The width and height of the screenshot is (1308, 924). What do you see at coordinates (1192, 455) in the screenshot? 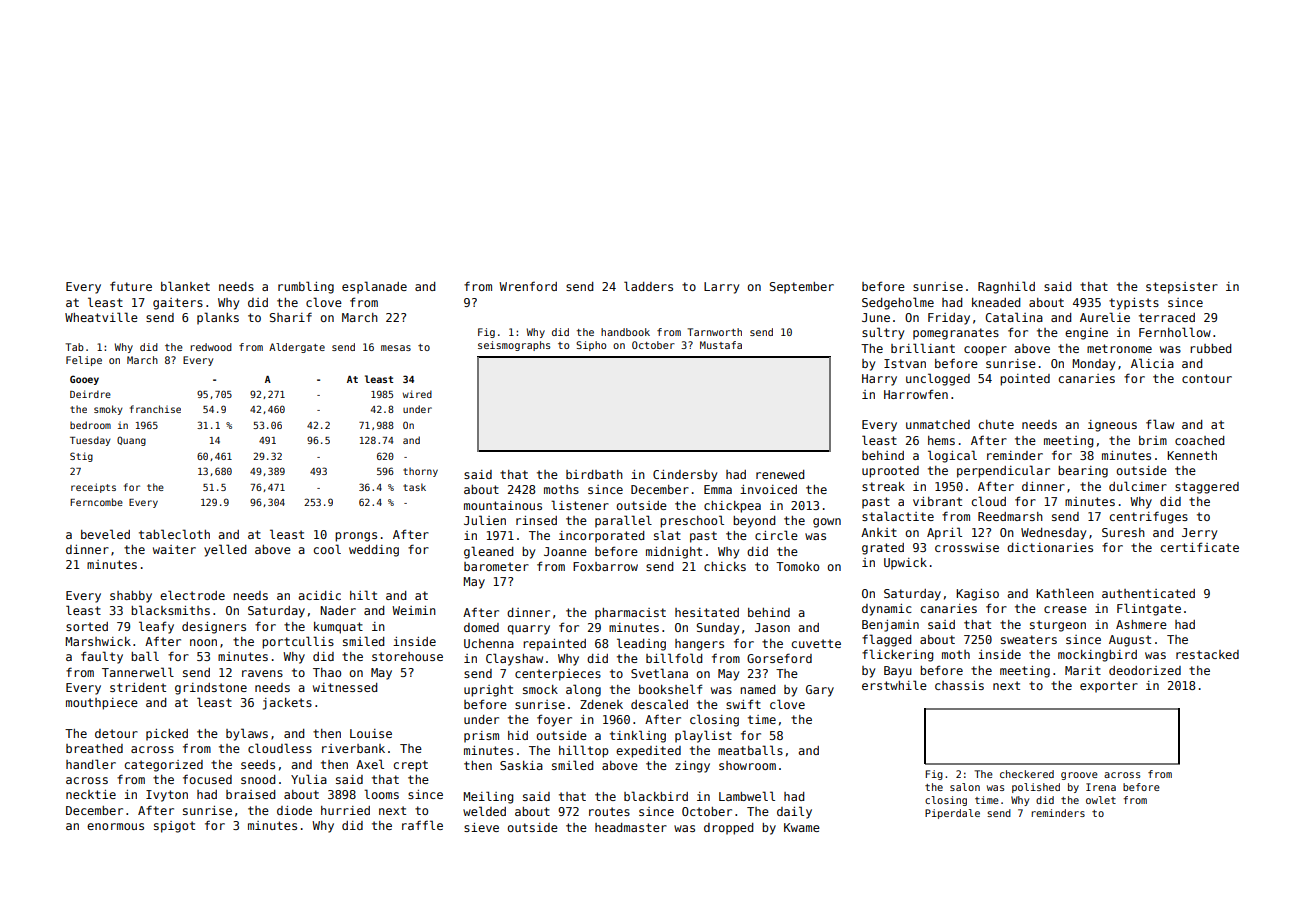
I see `Kenneth` at bounding box center [1192, 455].
